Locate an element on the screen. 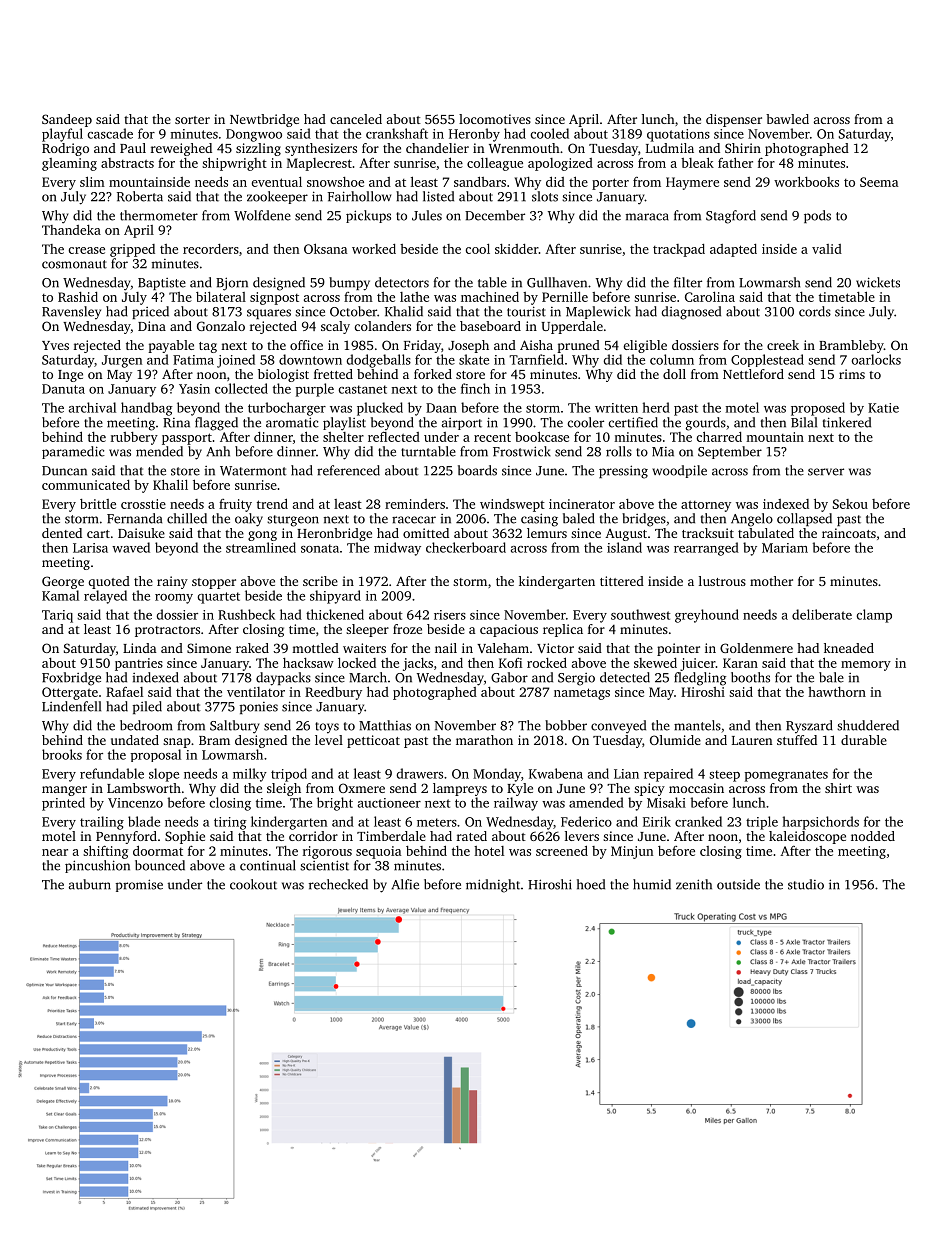  studio is located at coordinates (806, 884).
